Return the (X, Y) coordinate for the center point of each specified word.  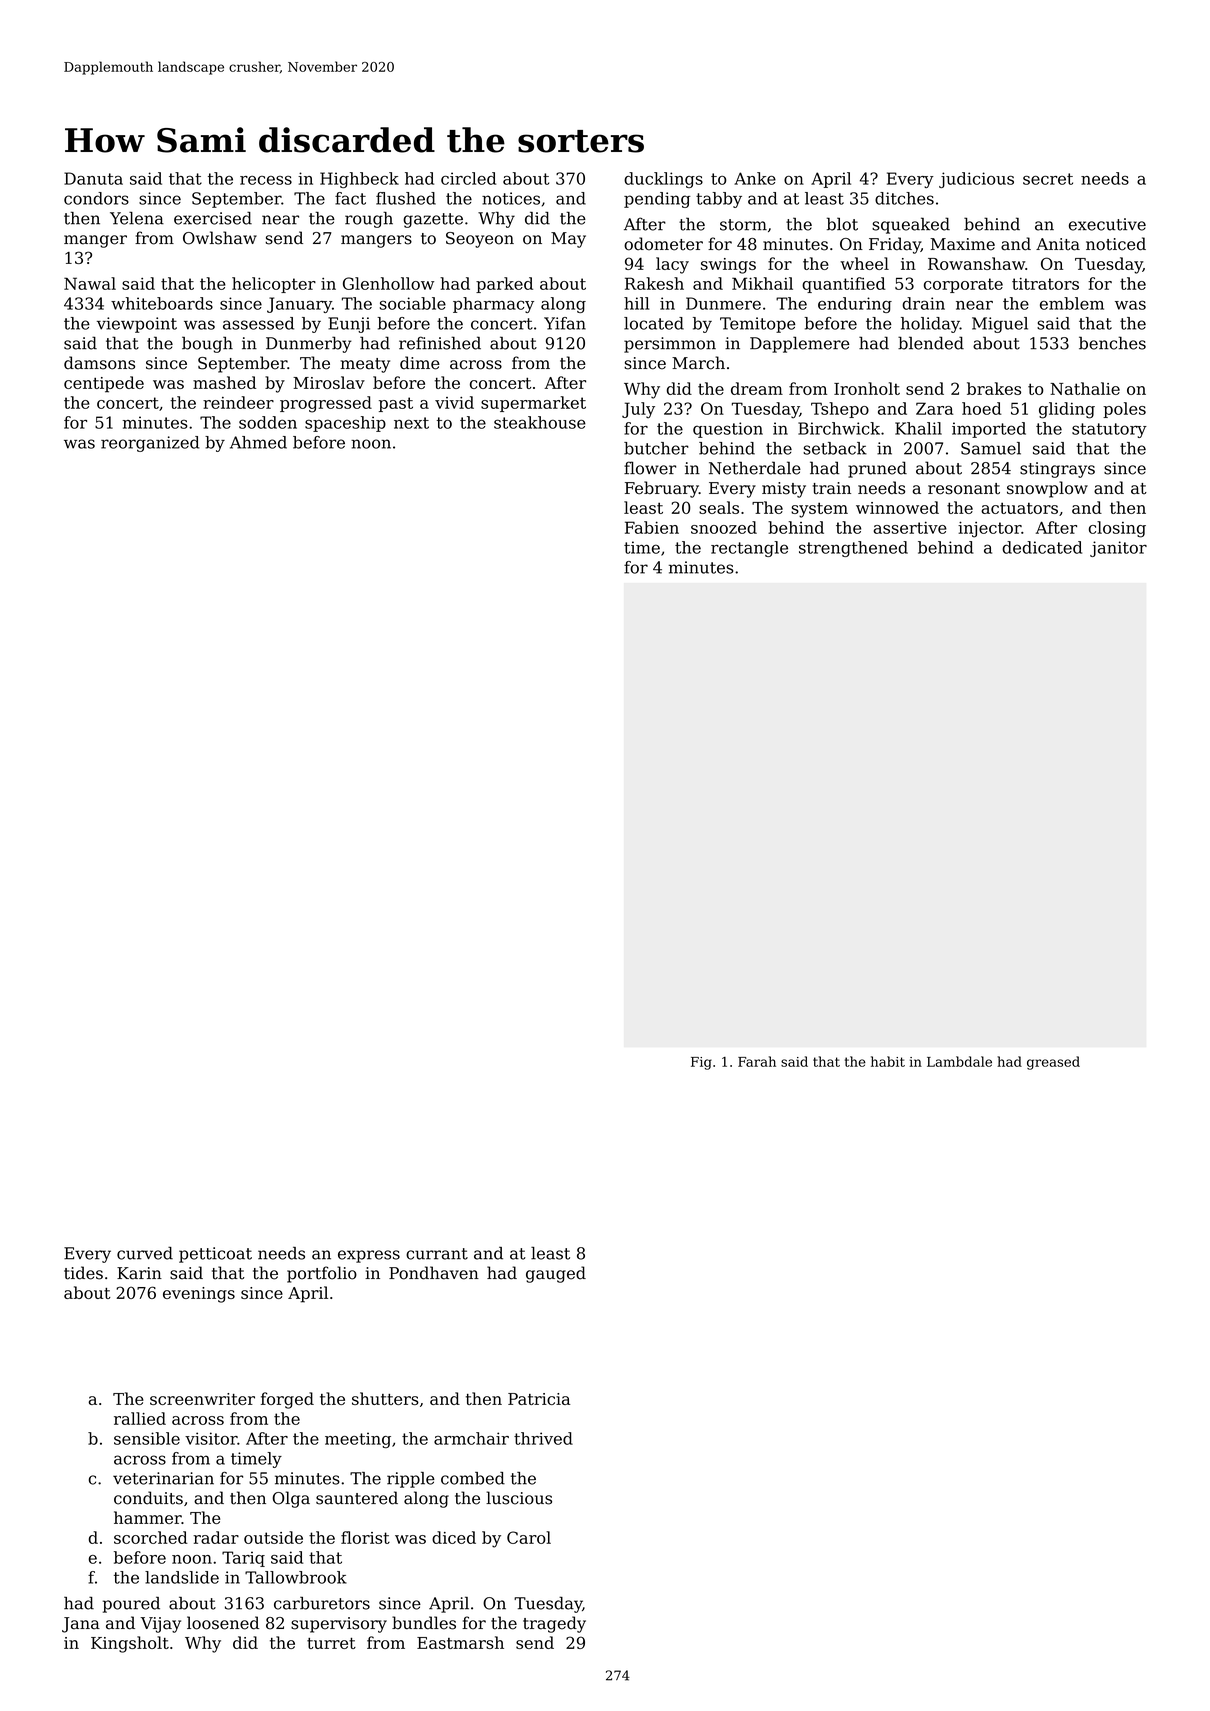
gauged (556, 1274)
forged (287, 1400)
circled (468, 178)
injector (989, 529)
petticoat (215, 1255)
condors (96, 198)
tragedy (554, 1624)
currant (437, 1254)
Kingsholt (130, 1644)
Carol (529, 1537)
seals (719, 507)
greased (1053, 1063)
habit (888, 1061)
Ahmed (258, 442)
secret (1048, 179)
